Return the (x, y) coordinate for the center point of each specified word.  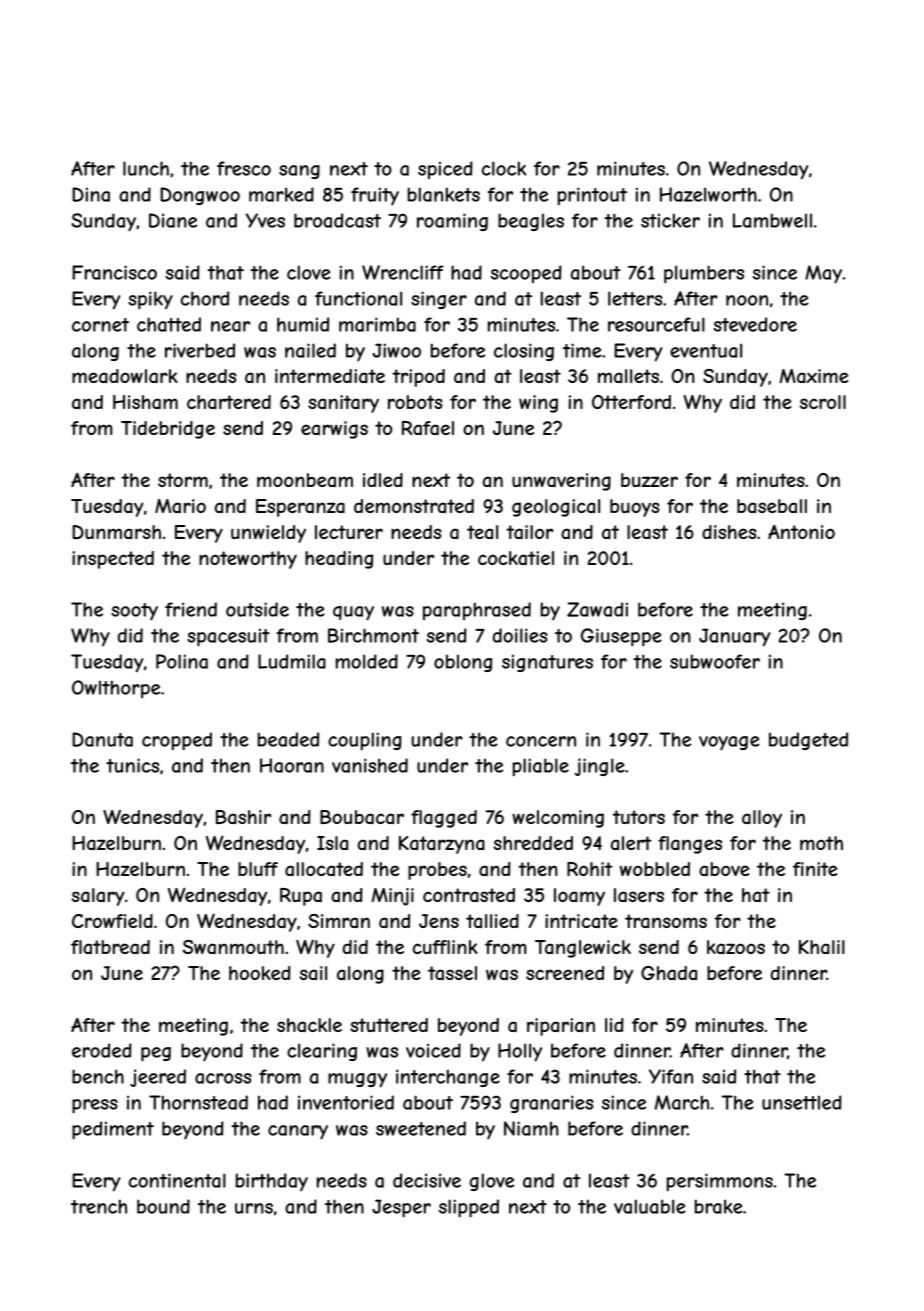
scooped (526, 274)
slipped (469, 1208)
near (230, 326)
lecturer (349, 532)
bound (163, 1206)
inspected (113, 560)
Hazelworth (708, 194)
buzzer (649, 480)
